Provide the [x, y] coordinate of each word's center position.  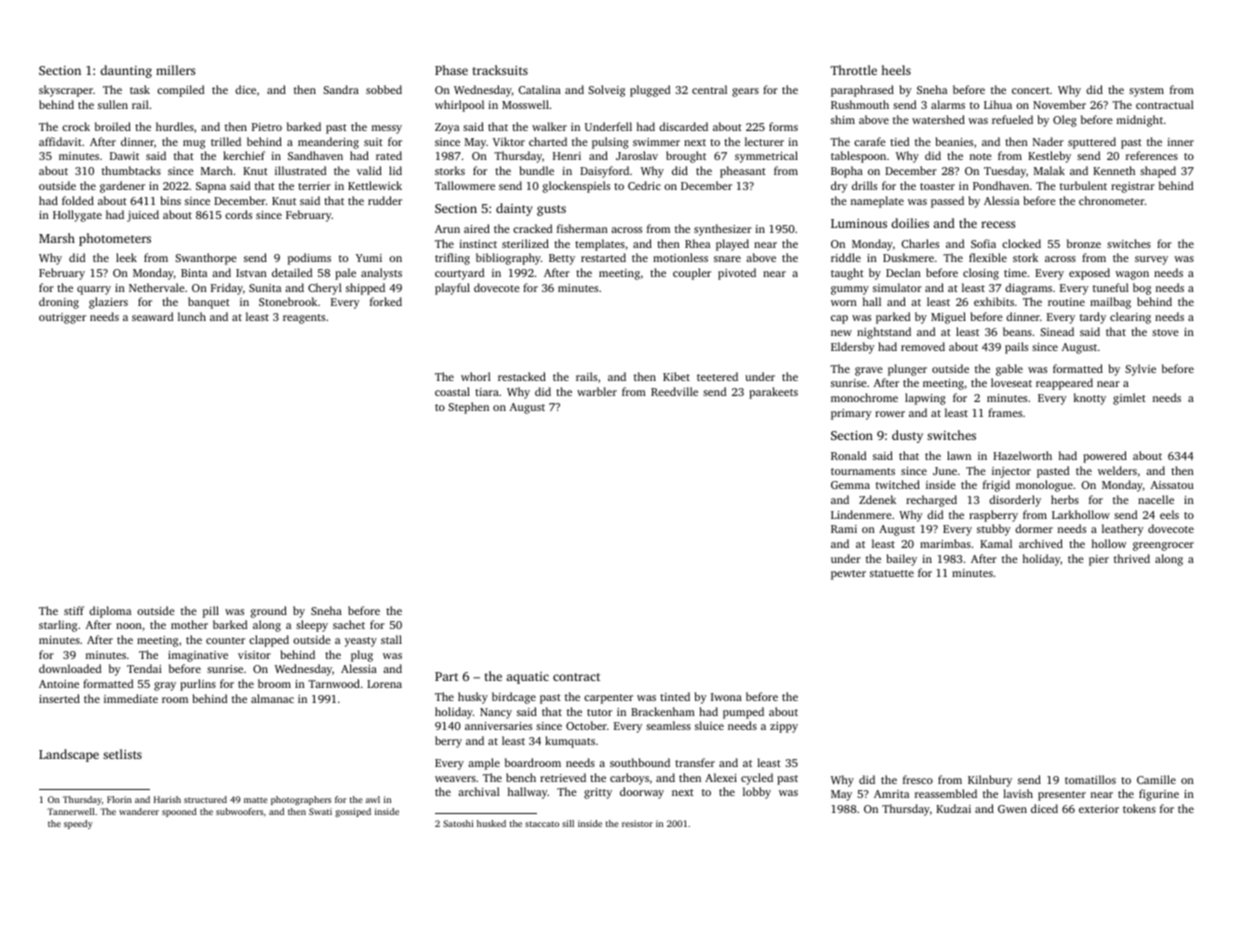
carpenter [608, 699]
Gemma [850, 485]
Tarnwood [334, 683]
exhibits [994, 301]
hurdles [175, 126]
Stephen [468, 408]
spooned [179, 812]
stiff [74, 610]
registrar [1133, 187]
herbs [1065, 499]
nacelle [1156, 499]
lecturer [764, 141]
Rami [844, 529]
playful [452, 289]
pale [345, 274]
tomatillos [1090, 779]
